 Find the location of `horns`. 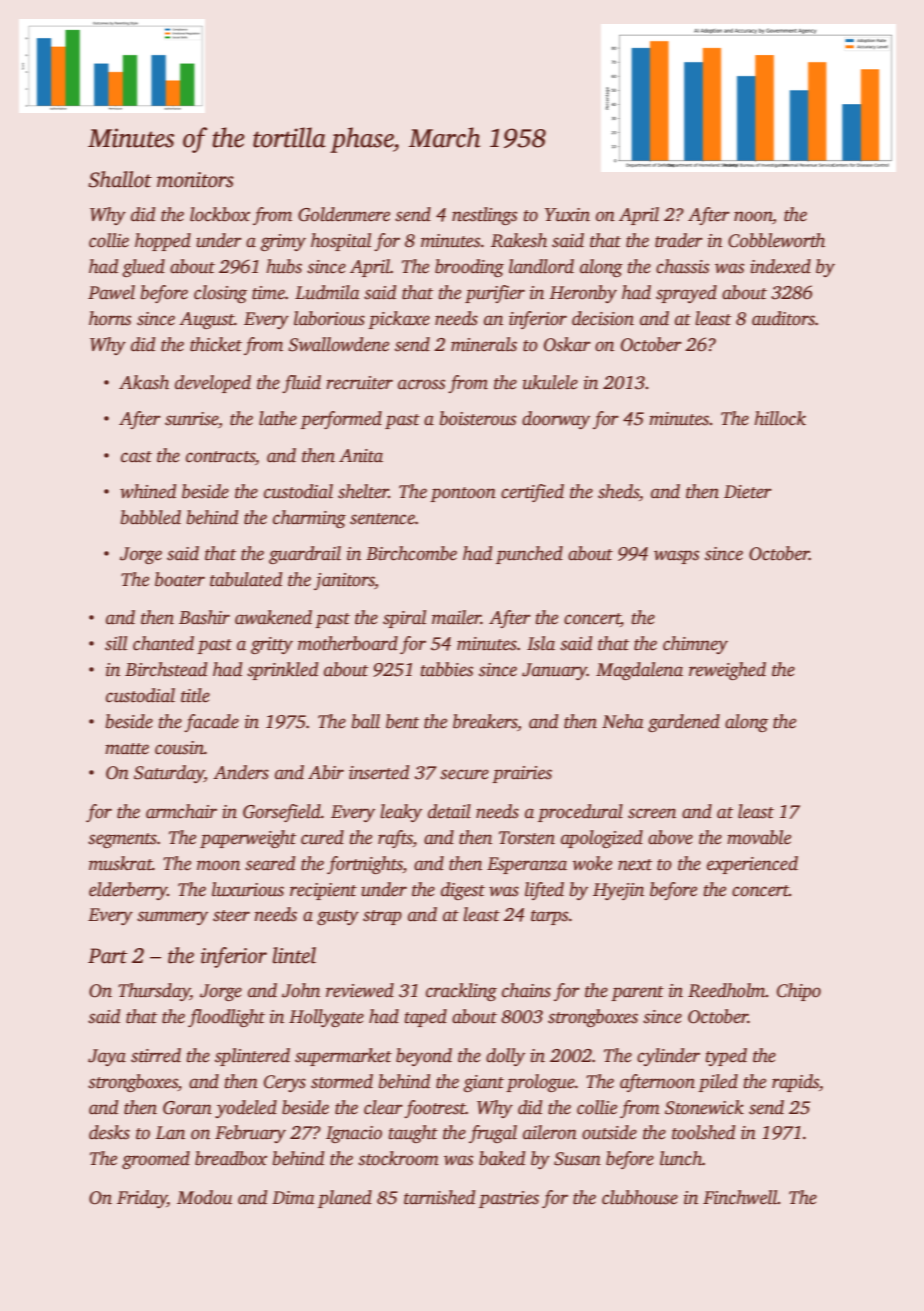

horns is located at coordinates (110, 318).
